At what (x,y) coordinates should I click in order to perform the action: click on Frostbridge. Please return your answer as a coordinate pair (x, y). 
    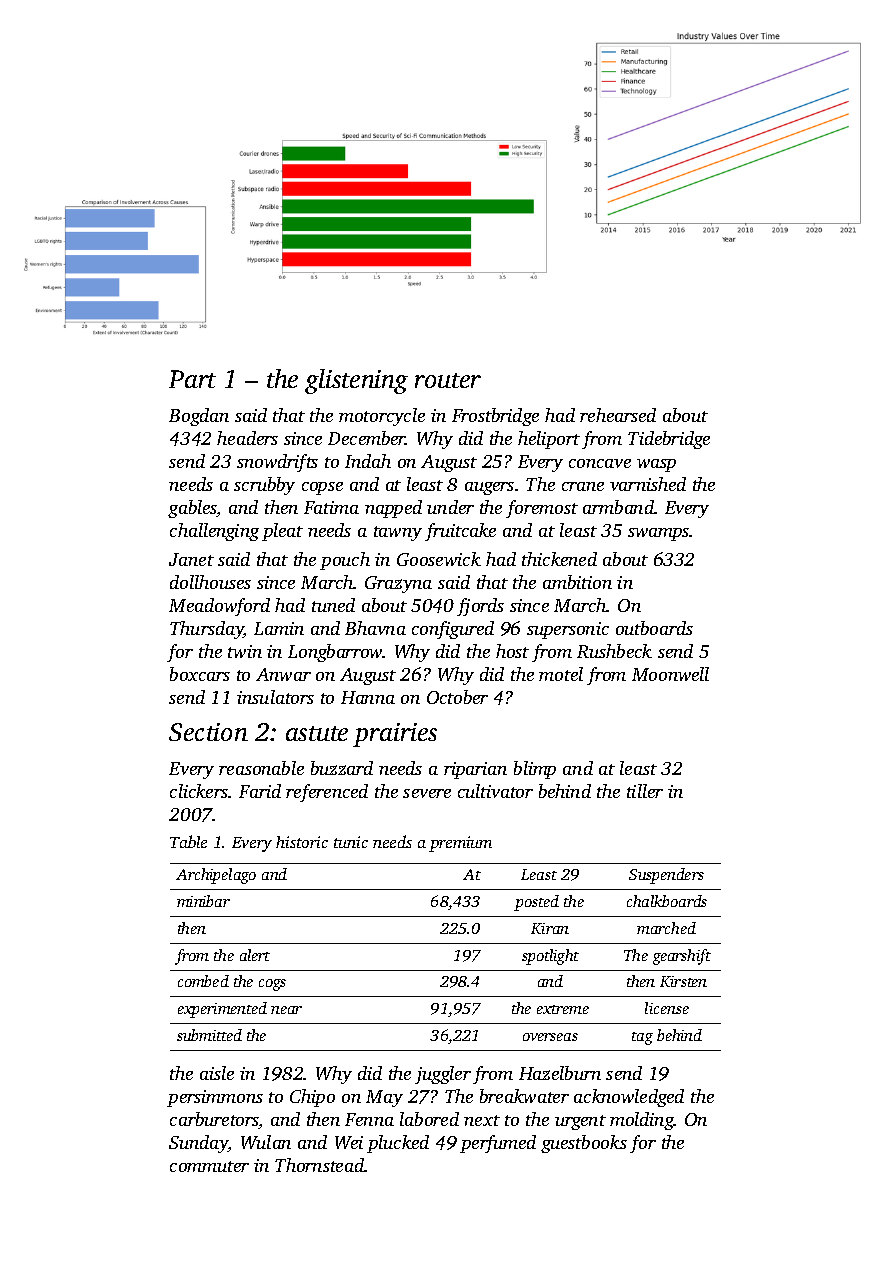
    Looking at the image, I should click on (495, 417).
